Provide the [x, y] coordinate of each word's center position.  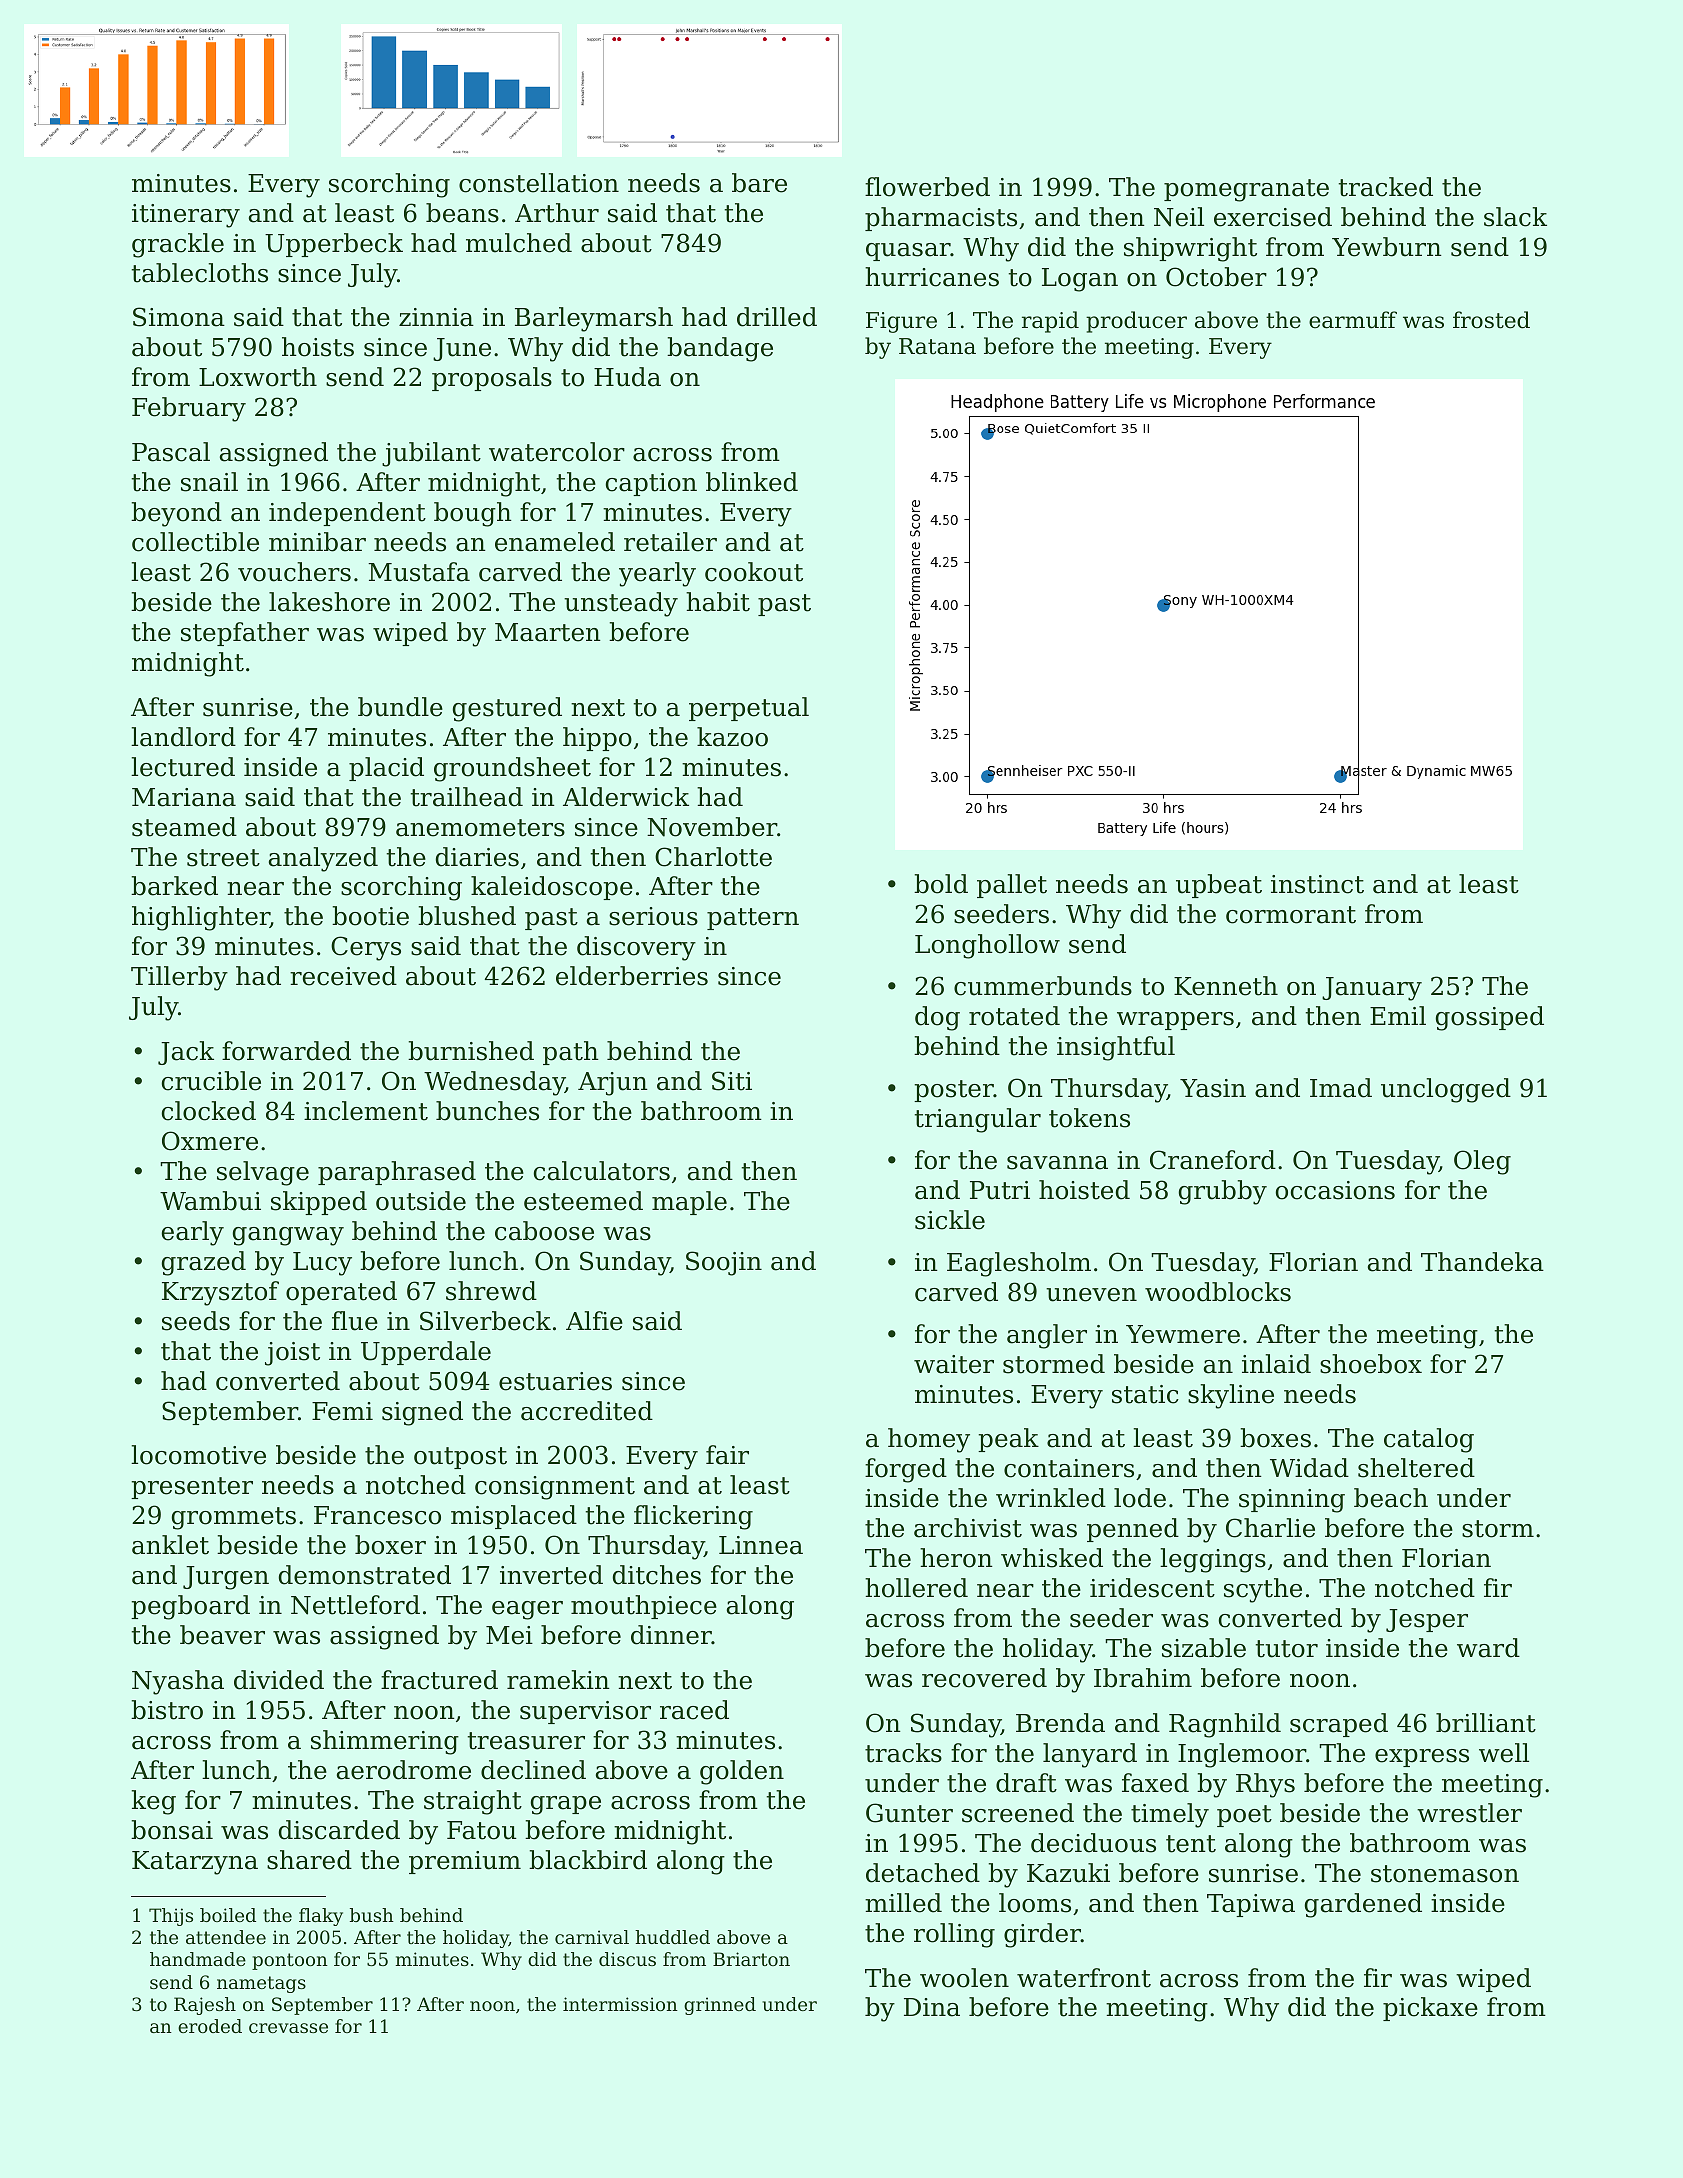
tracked [1386, 187]
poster [954, 1091]
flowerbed [927, 187]
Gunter [909, 1813]
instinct [1317, 884]
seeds [196, 1321]
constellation [539, 183]
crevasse [288, 2028]
